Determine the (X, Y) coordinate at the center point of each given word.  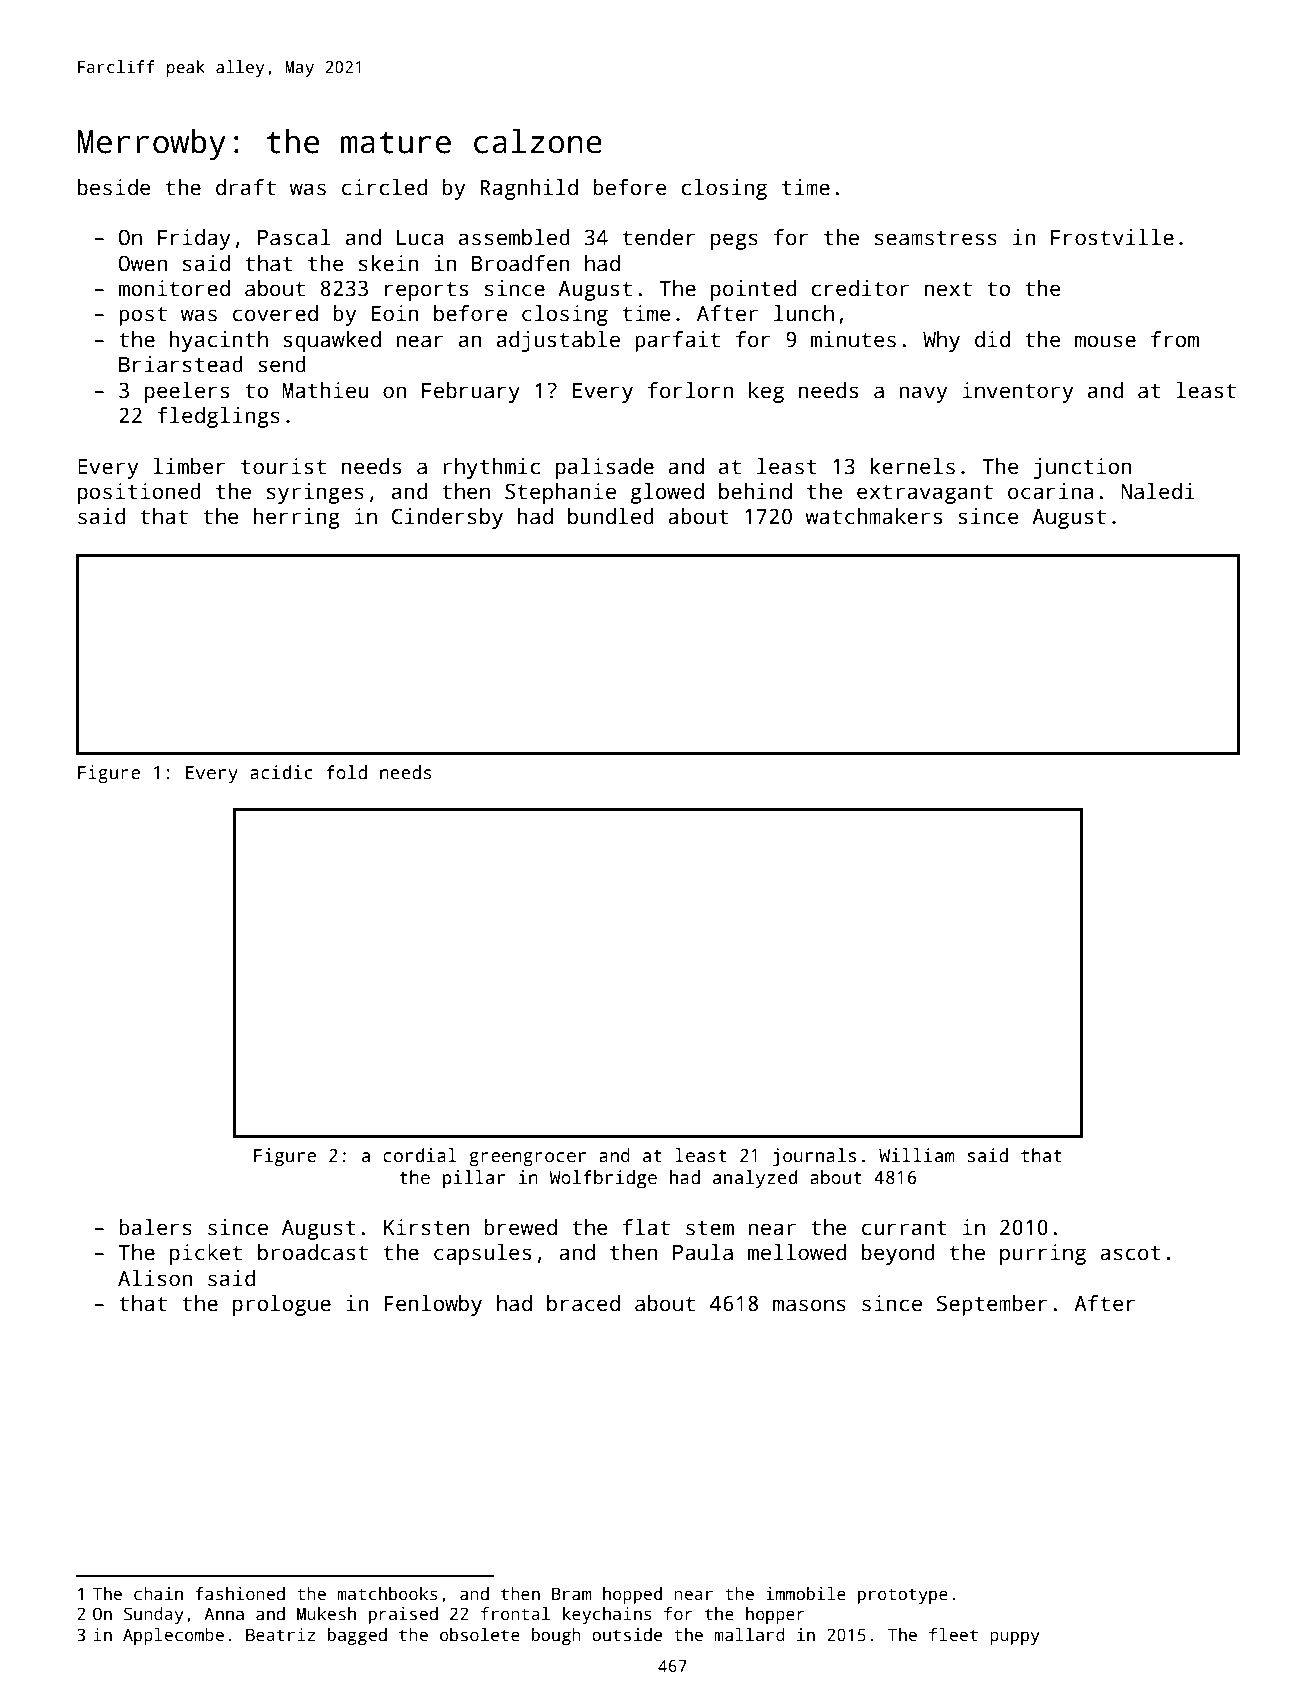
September (992, 1305)
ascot (1130, 1253)
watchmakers (873, 516)
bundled (611, 516)
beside (114, 187)
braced (583, 1303)
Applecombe (173, 1636)
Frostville (1112, 237)
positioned (139, 493)
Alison (155, 1278)
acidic (281, 772)
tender (659, 237)
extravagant (925, 494)
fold (346, 772)
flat (646, 1227)
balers (155, 1227)
